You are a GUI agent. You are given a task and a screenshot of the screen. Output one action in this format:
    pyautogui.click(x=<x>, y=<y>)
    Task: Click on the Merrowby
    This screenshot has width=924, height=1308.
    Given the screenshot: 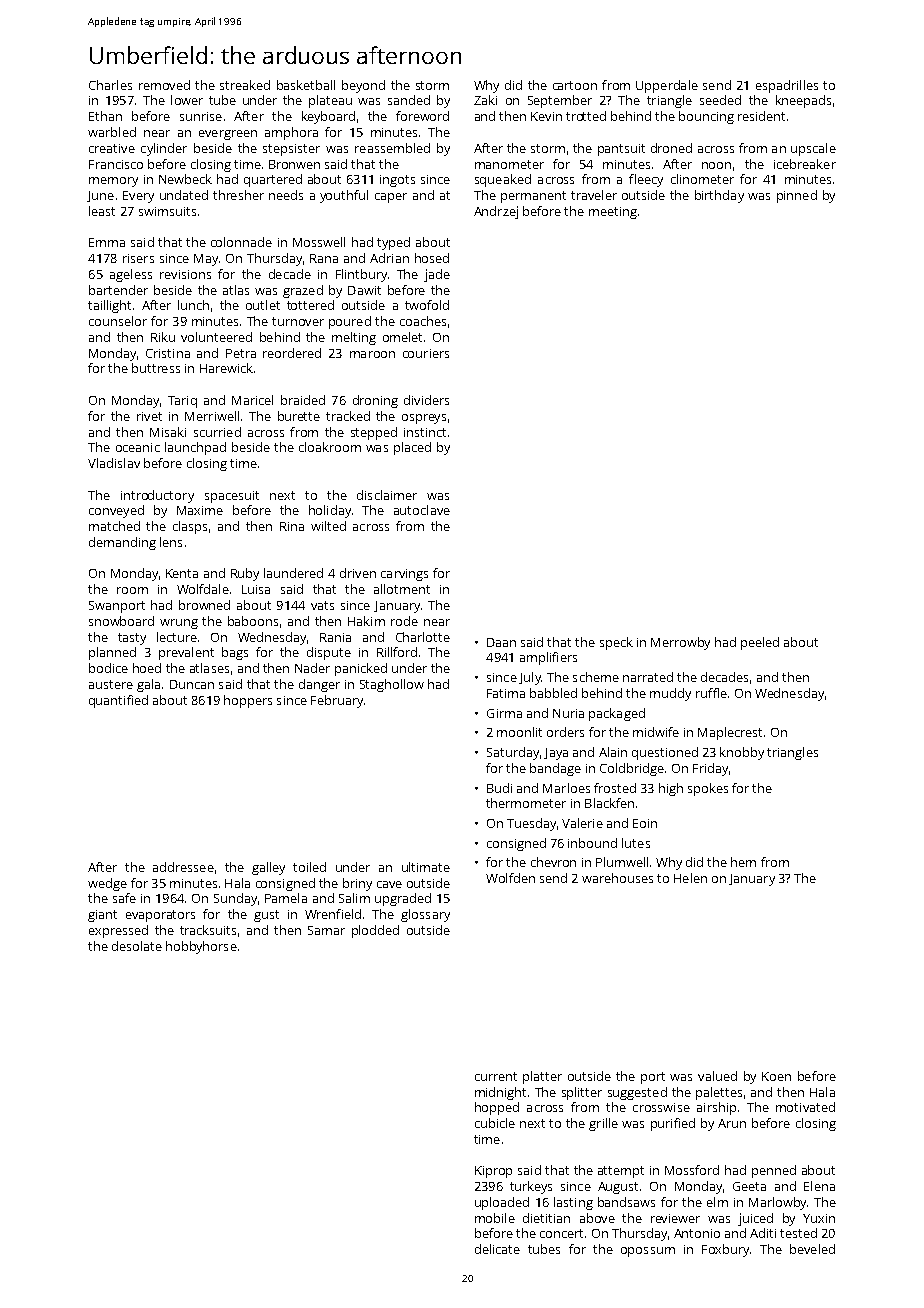 What is the action you would take?
    pyautogui.click(x=680, y=643)
